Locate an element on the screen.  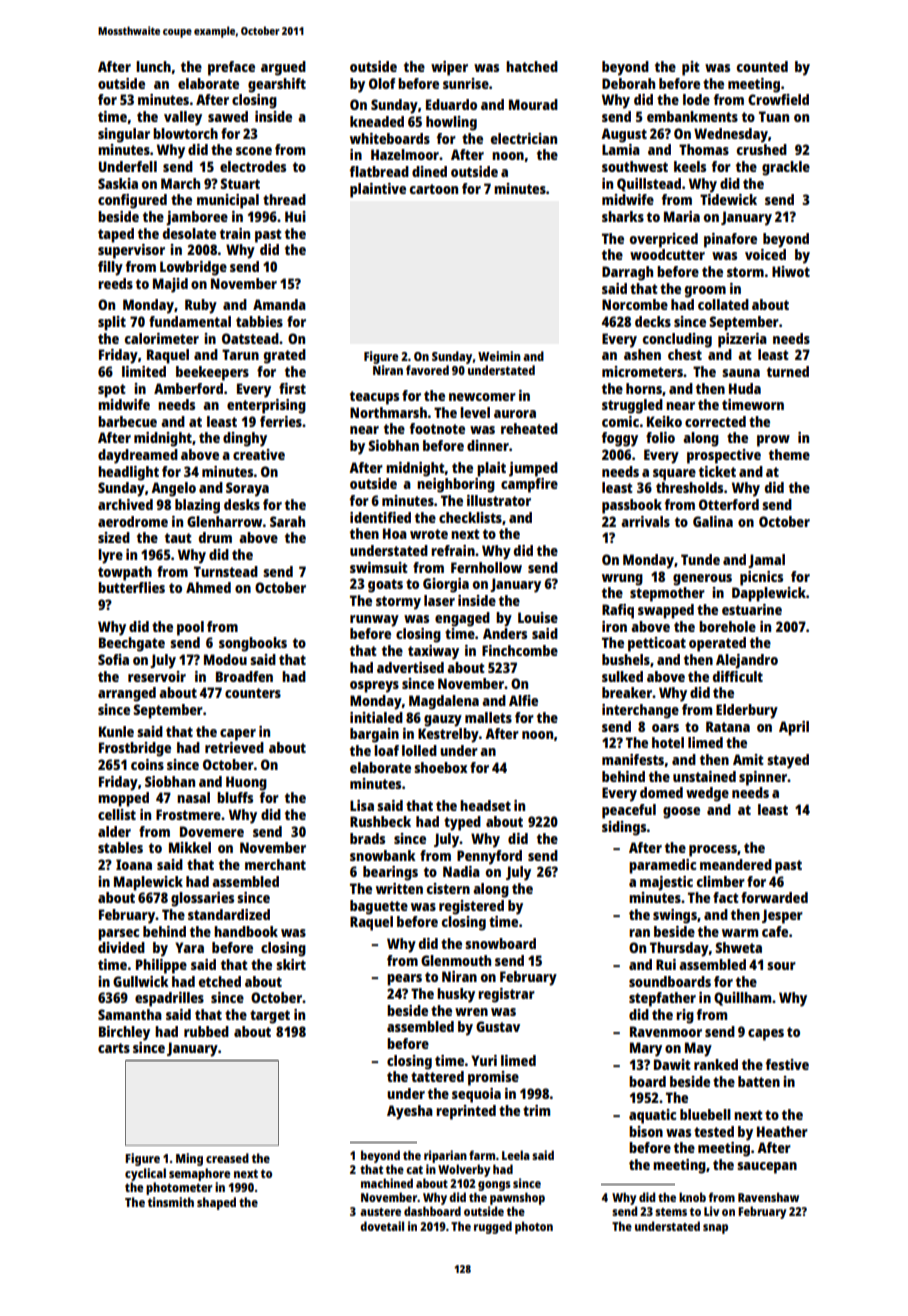
Yuri is located at coordinates (484, 1060).
